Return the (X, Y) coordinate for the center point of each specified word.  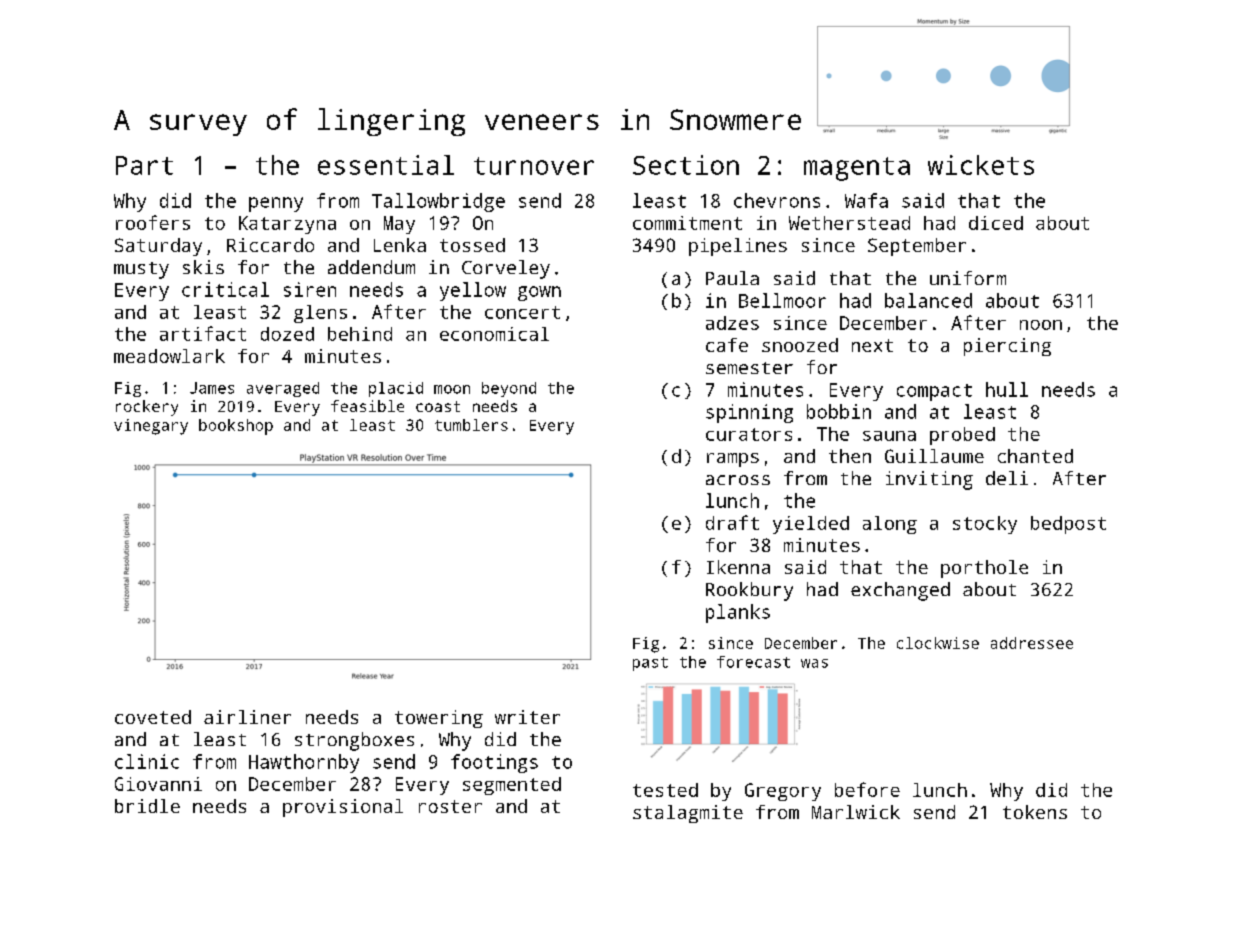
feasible (367, 406)
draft (732, 522)
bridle (147, 806)
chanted (1035, 456)
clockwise (938, 643)
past (650, 664)
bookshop (236, 427)
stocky (985, 525)
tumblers (471, 425)
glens (320, 314)
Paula (732, 278)
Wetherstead (849, 223)
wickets (981, 165)
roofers (153, 222)
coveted (153, 717)
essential (386, 165)
